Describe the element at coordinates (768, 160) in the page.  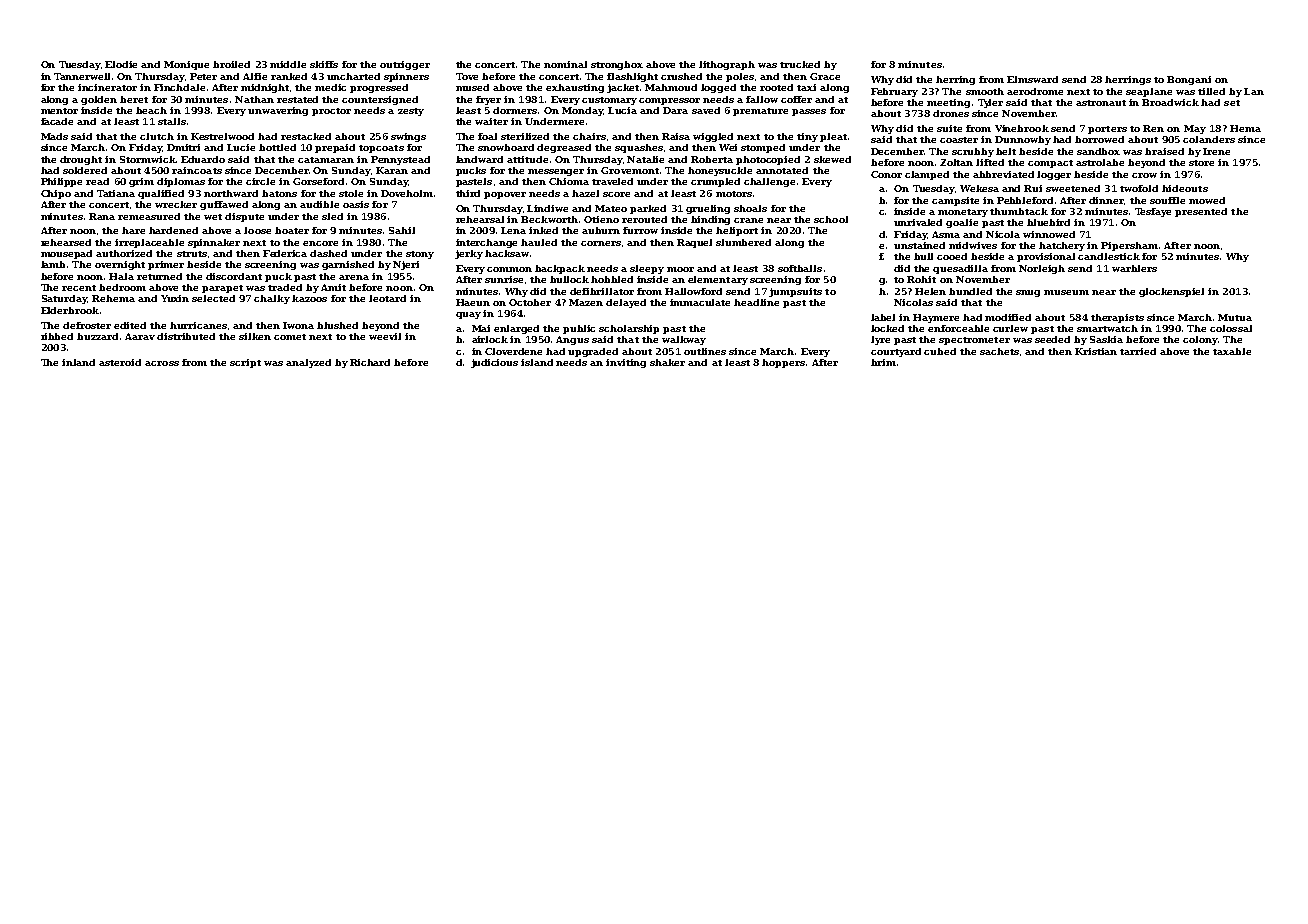
I see `photocopied` at that location.
